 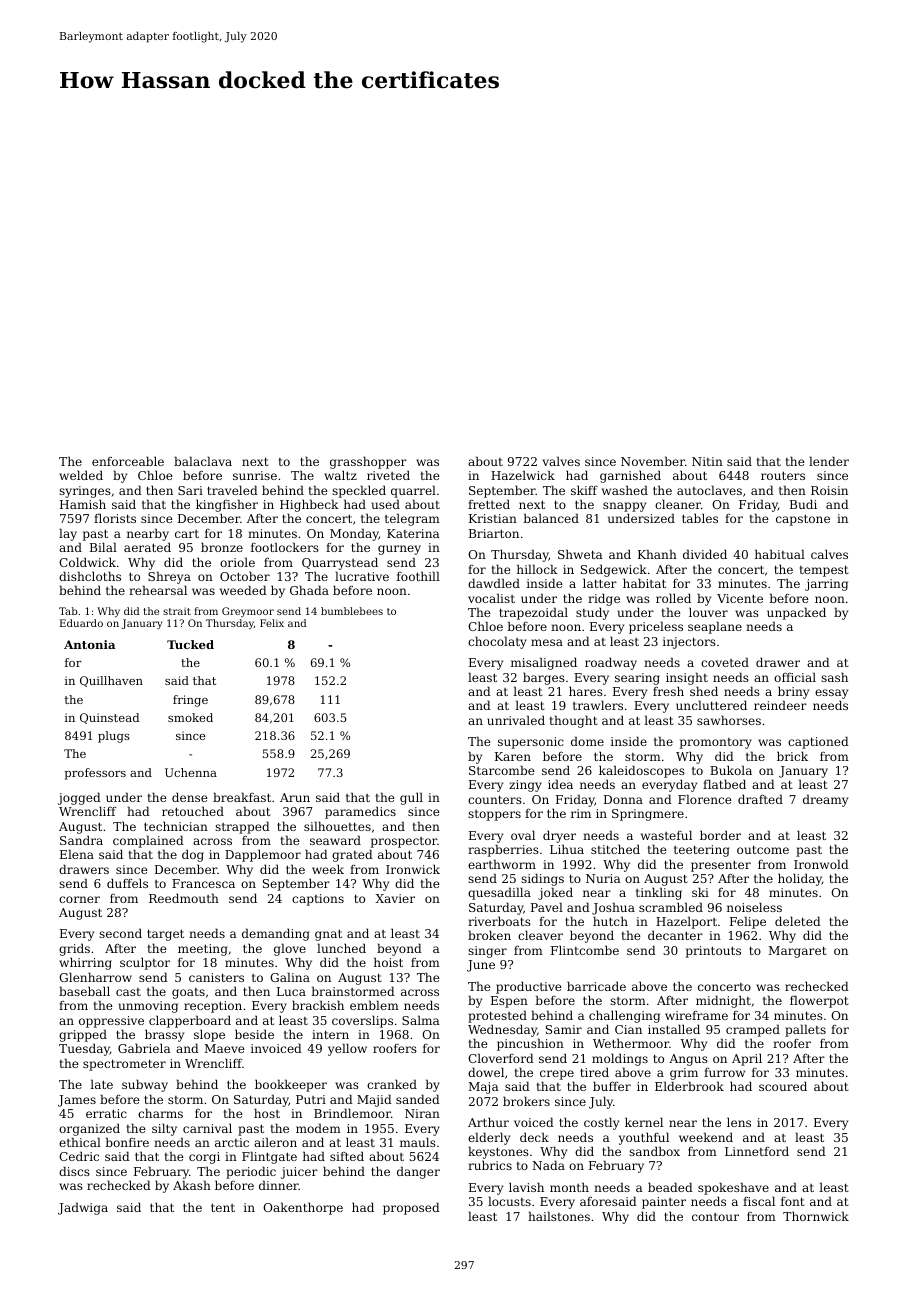 I want to click on hailstones, so click(x=559, y=1216).
